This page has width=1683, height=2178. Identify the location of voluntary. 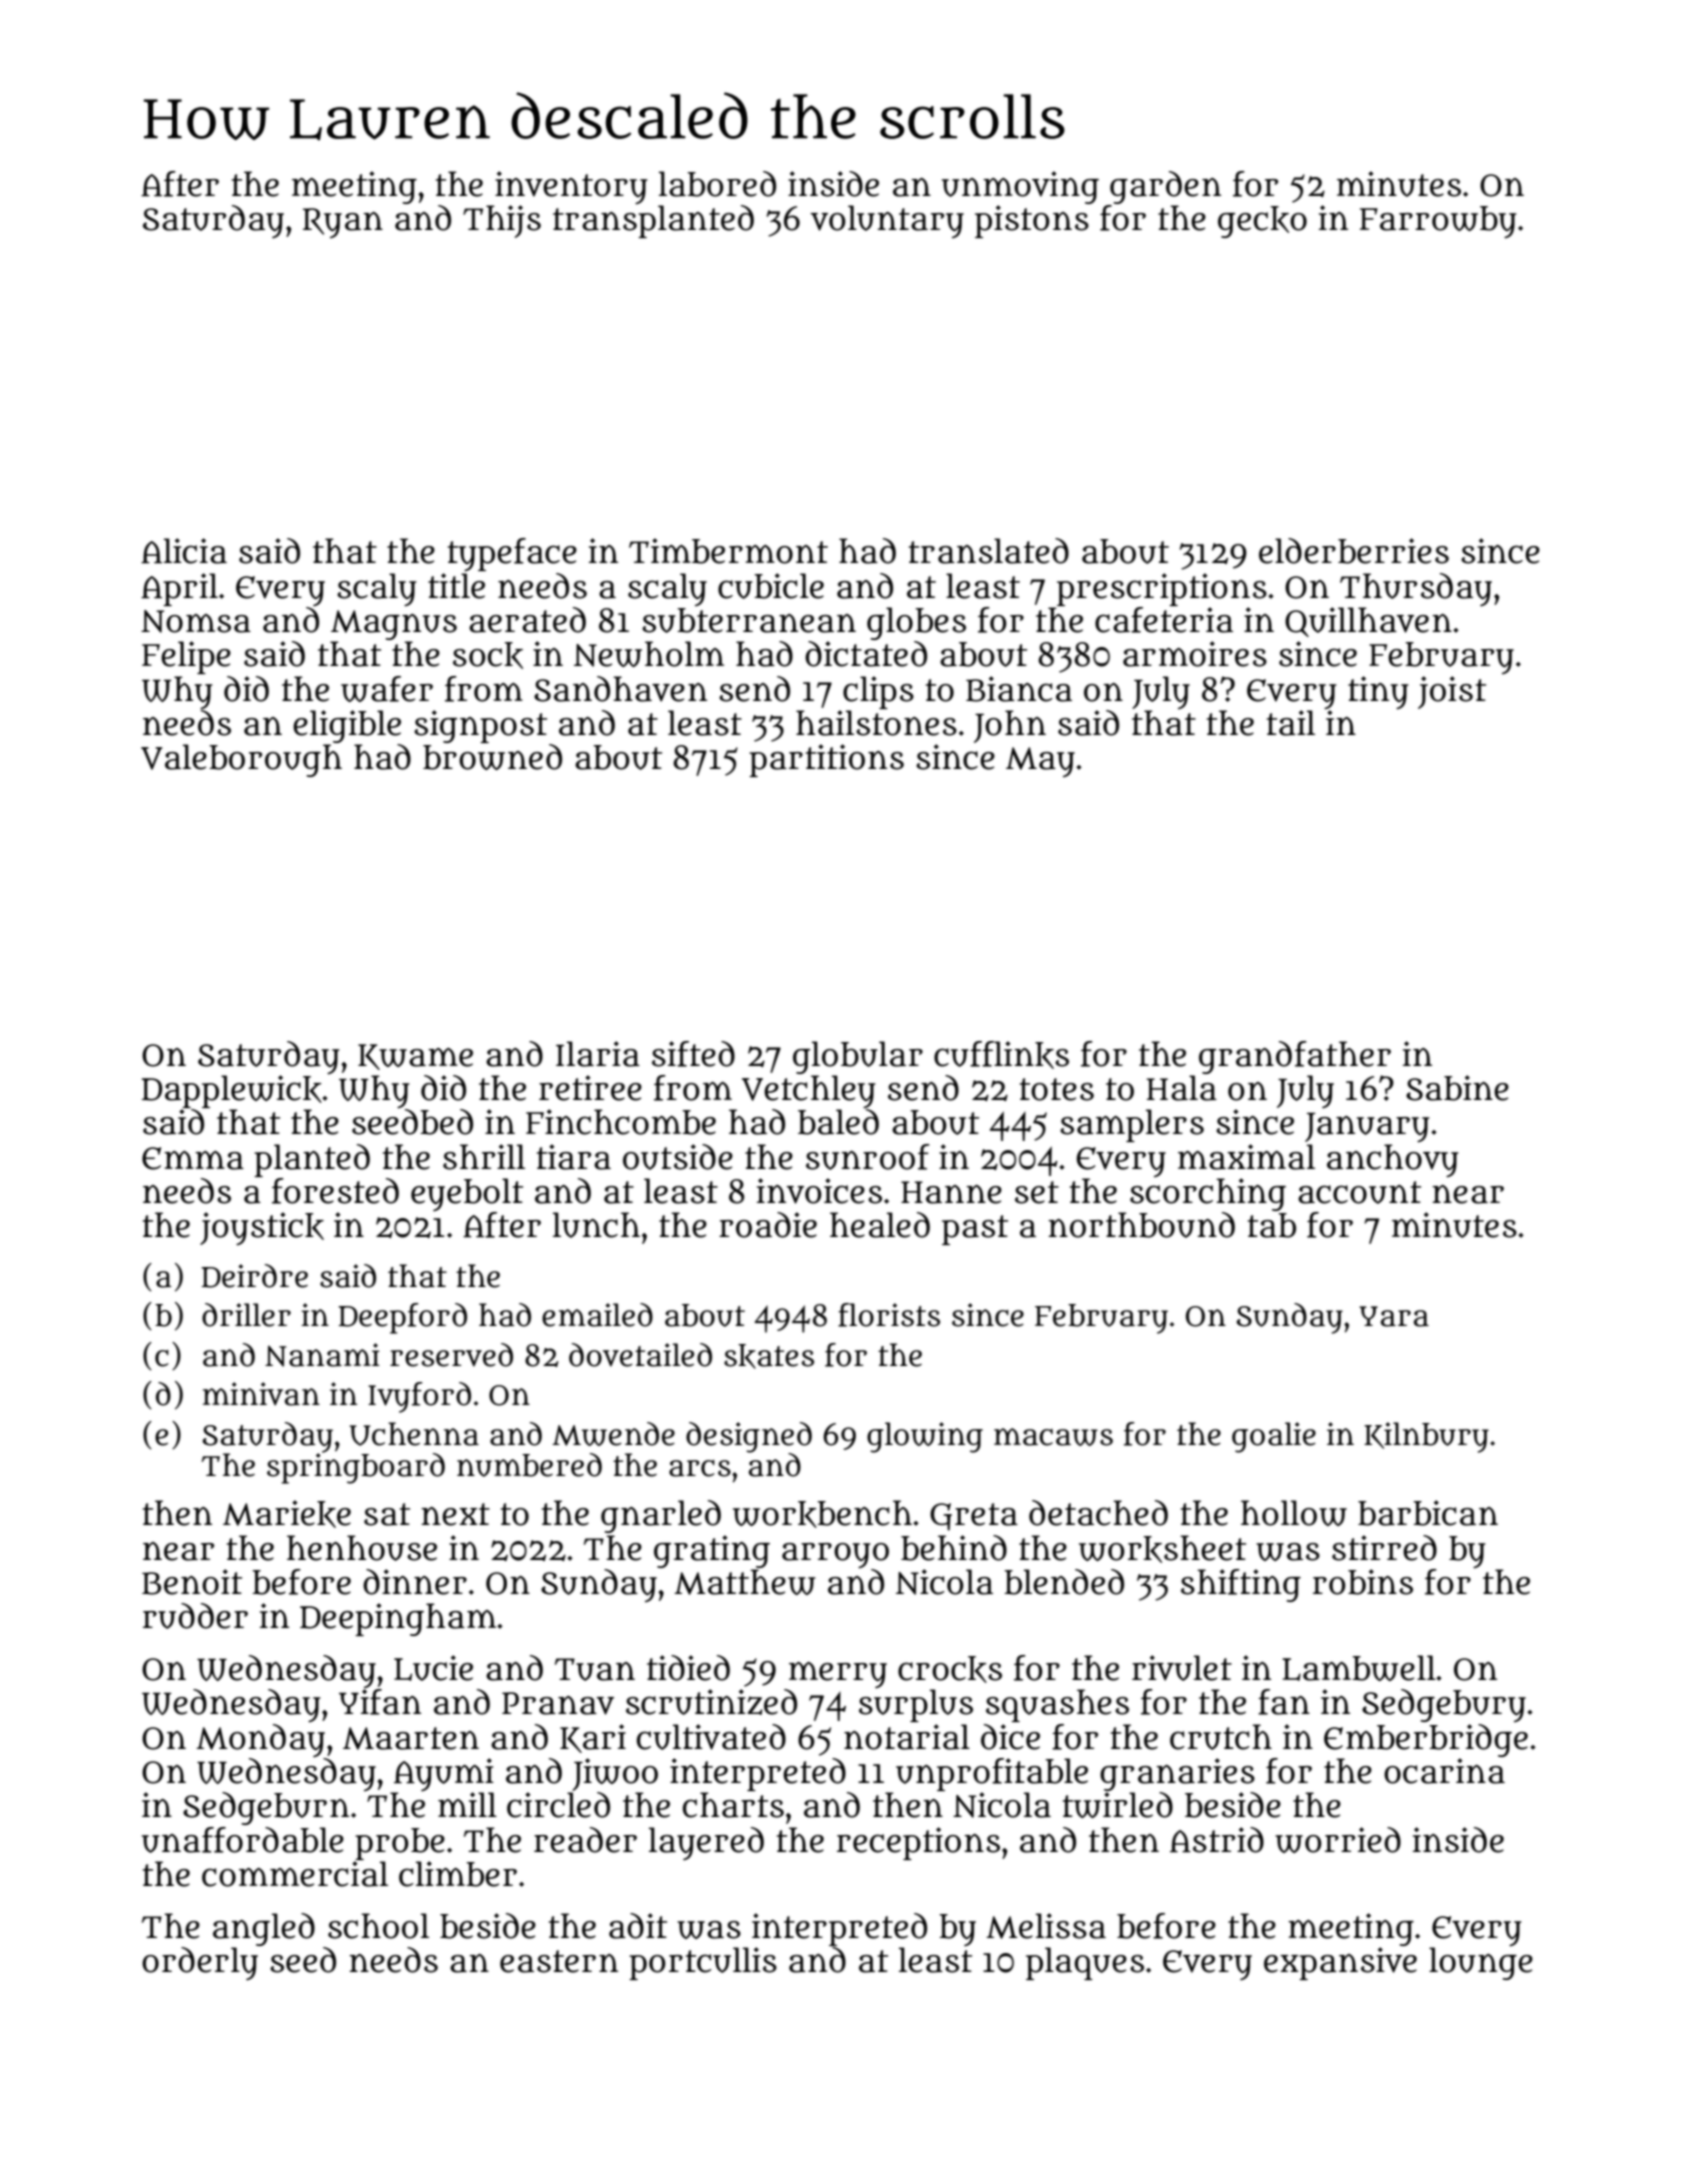
(887, 222).
